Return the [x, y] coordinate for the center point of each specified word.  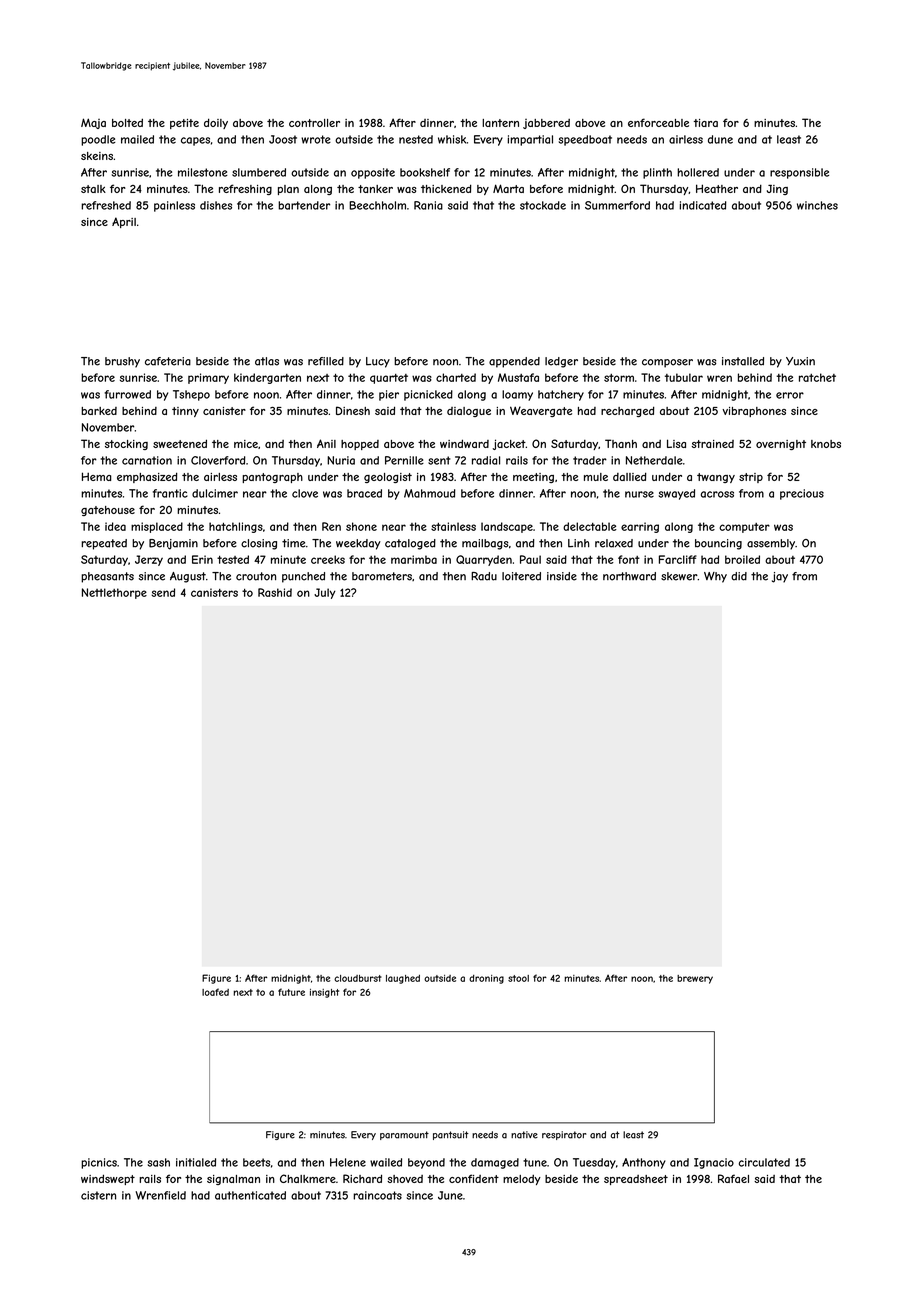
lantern [500, 123]
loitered [521, 576]
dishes [216, 205]
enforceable [658, 122]
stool [518, 978]
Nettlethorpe [114, 593]
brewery [695, 979]
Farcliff [678, 559]
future [291, 992]
